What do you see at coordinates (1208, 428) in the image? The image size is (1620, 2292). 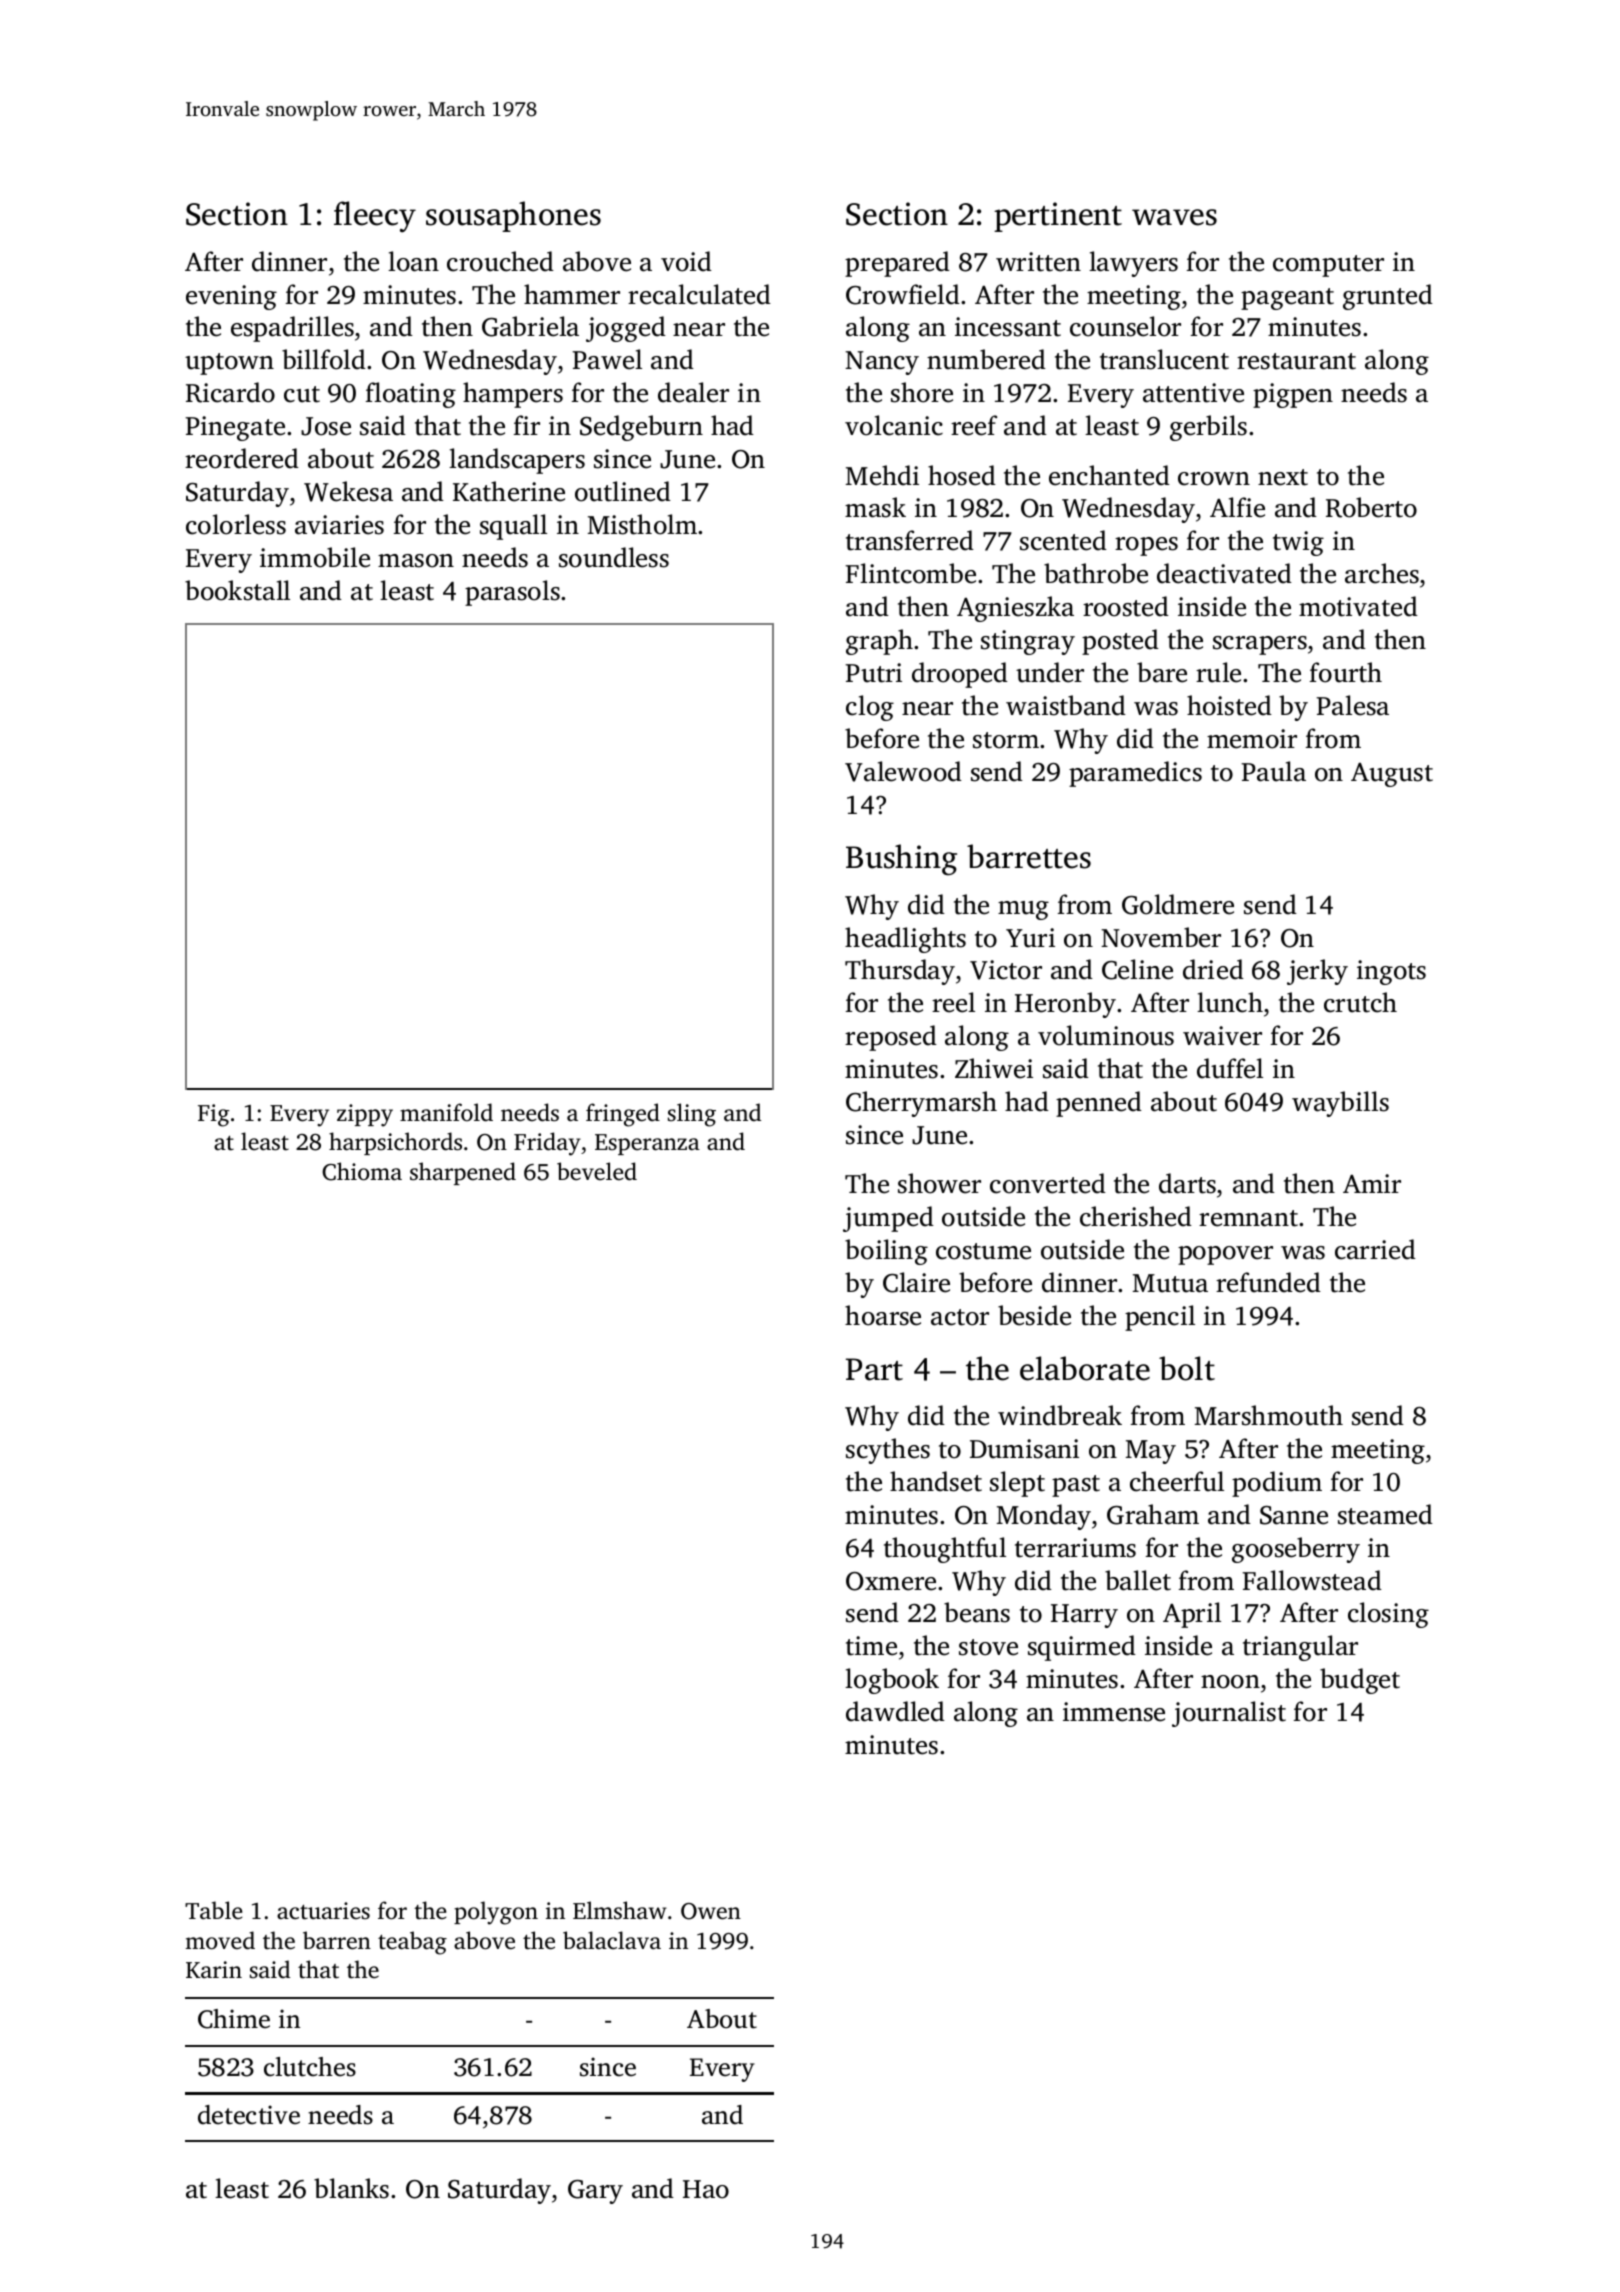 I see `gerbils` at bounding box center [1208, 428].
